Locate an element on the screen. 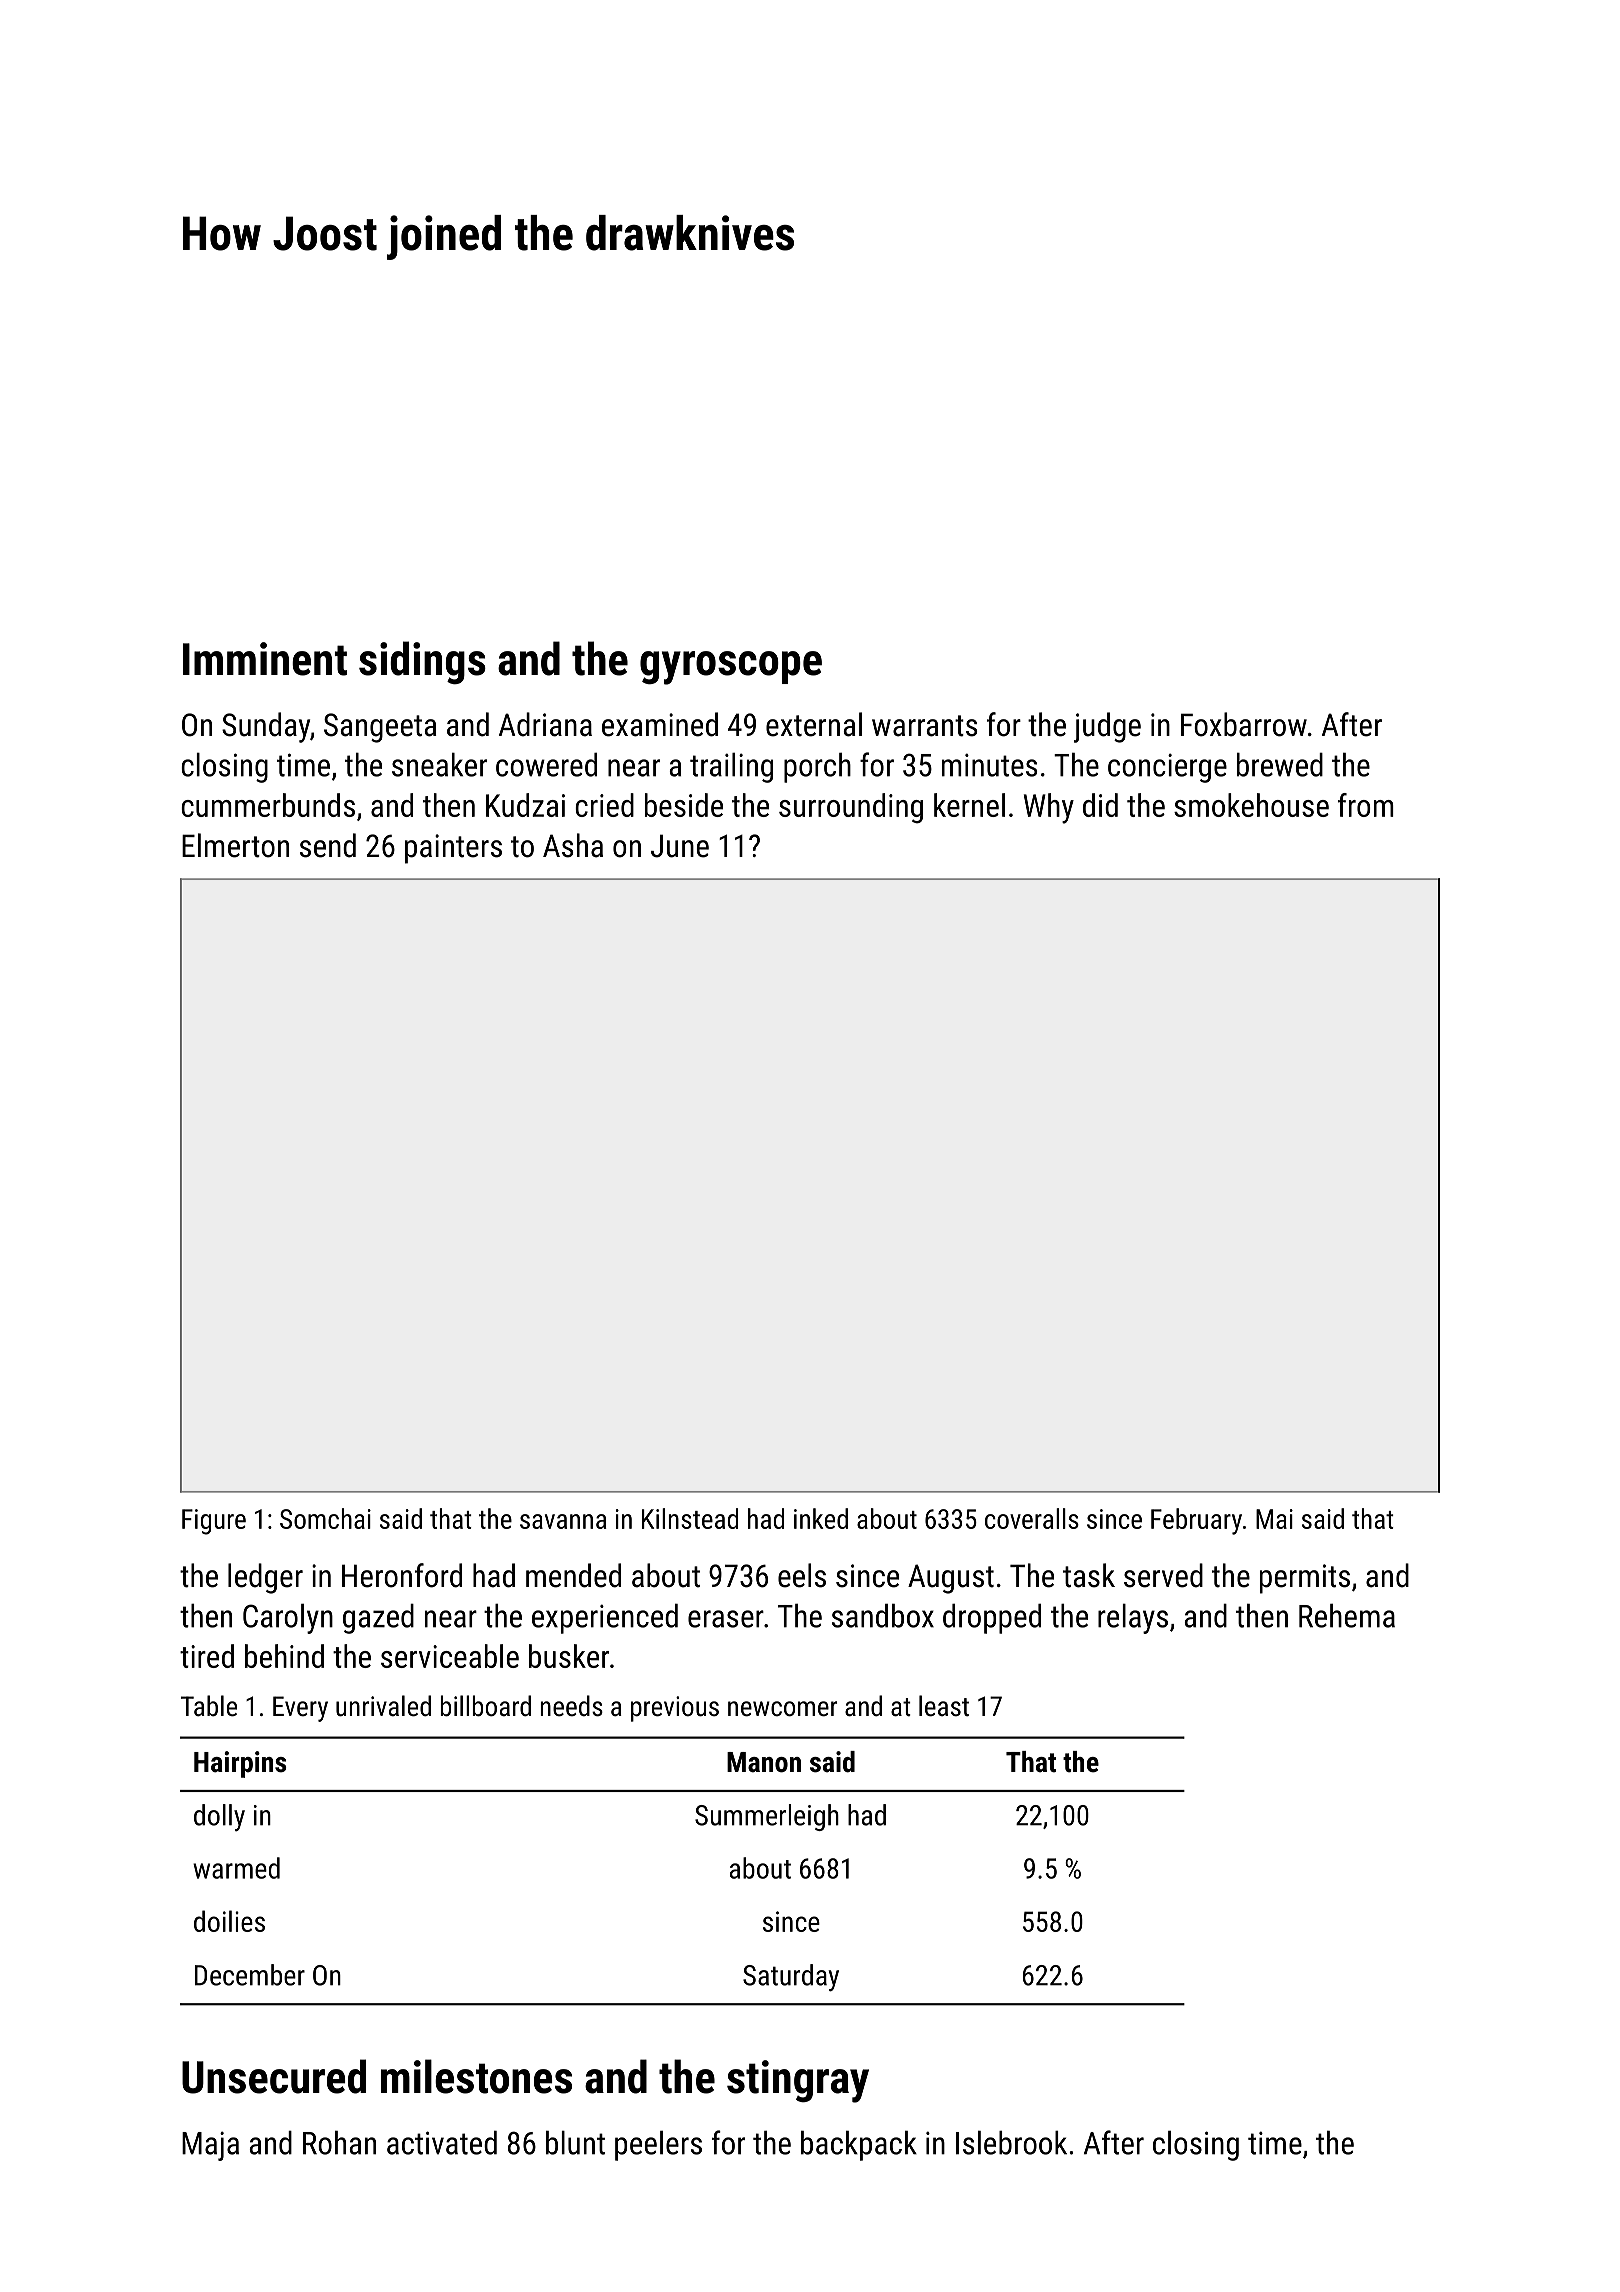  activated is located at coordinates (442, 2143).
